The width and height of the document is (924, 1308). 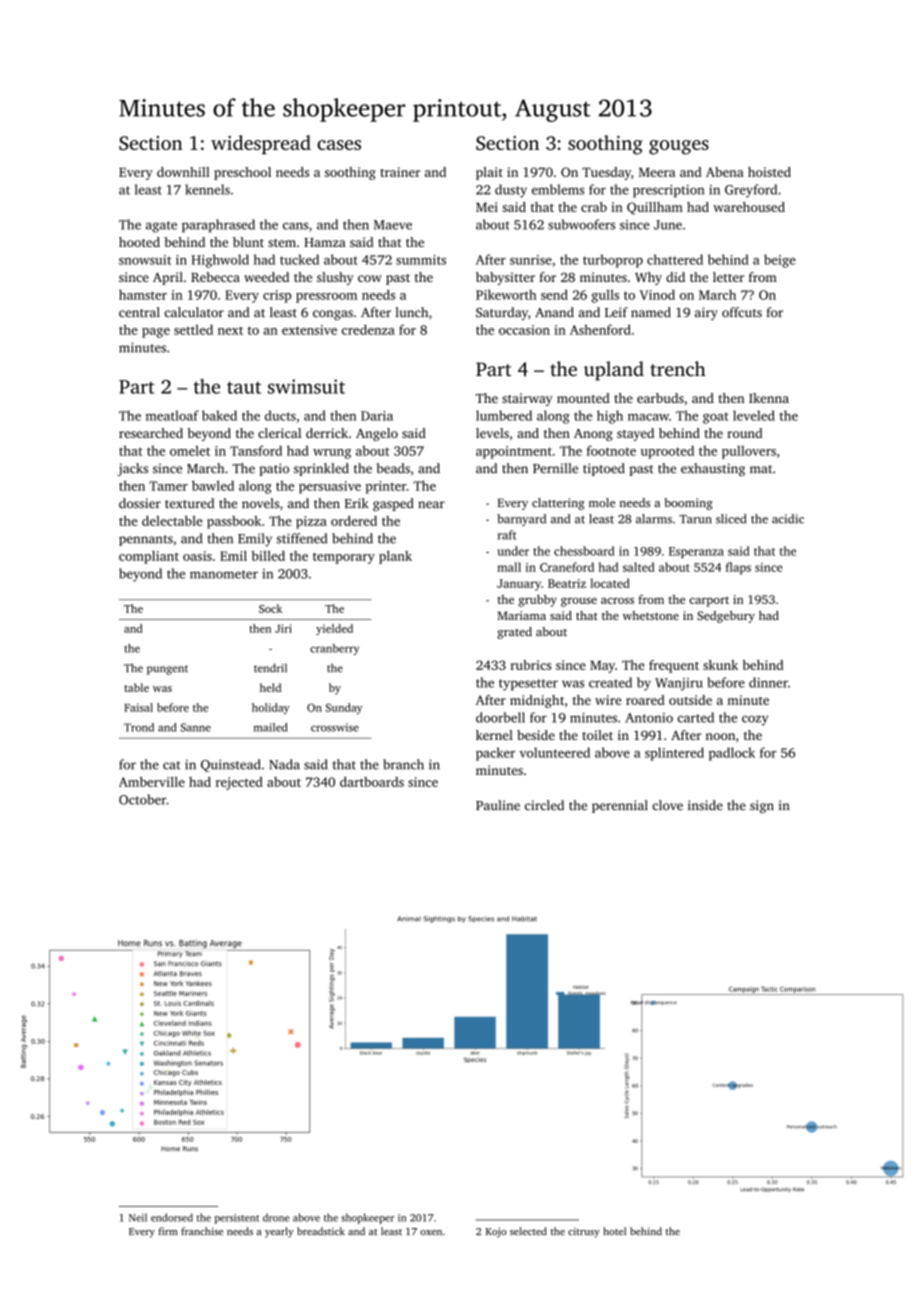 I want to click on roared, so click(x=645, y=700).
